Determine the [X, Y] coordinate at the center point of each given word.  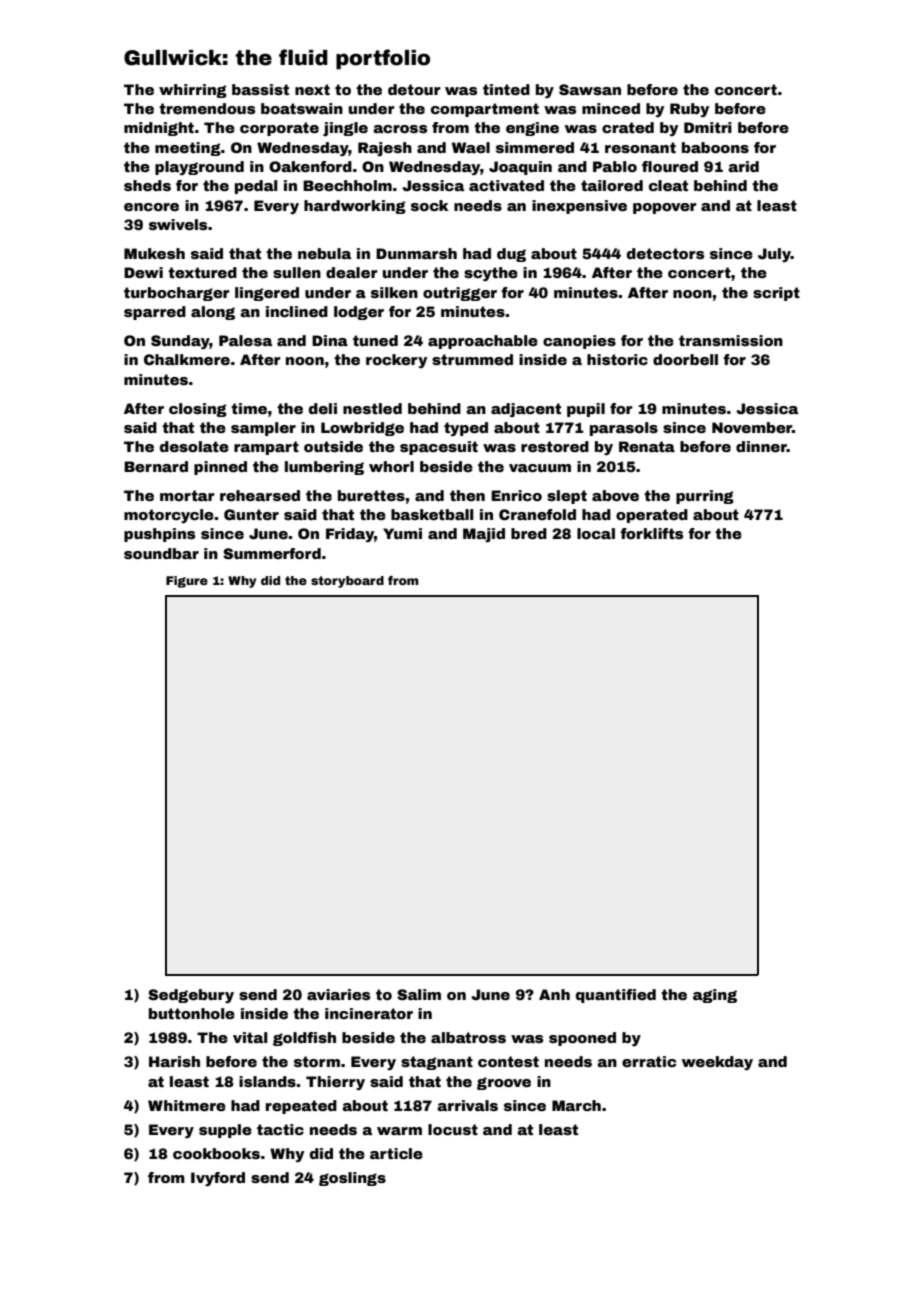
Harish [174, 1061]
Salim [419, 994]
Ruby [689, 110]
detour [414, 89]
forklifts [651, 533]
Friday [350, 535]
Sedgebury [191, 996]
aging [715, 996]
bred [529, 533]
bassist [260, 89]
